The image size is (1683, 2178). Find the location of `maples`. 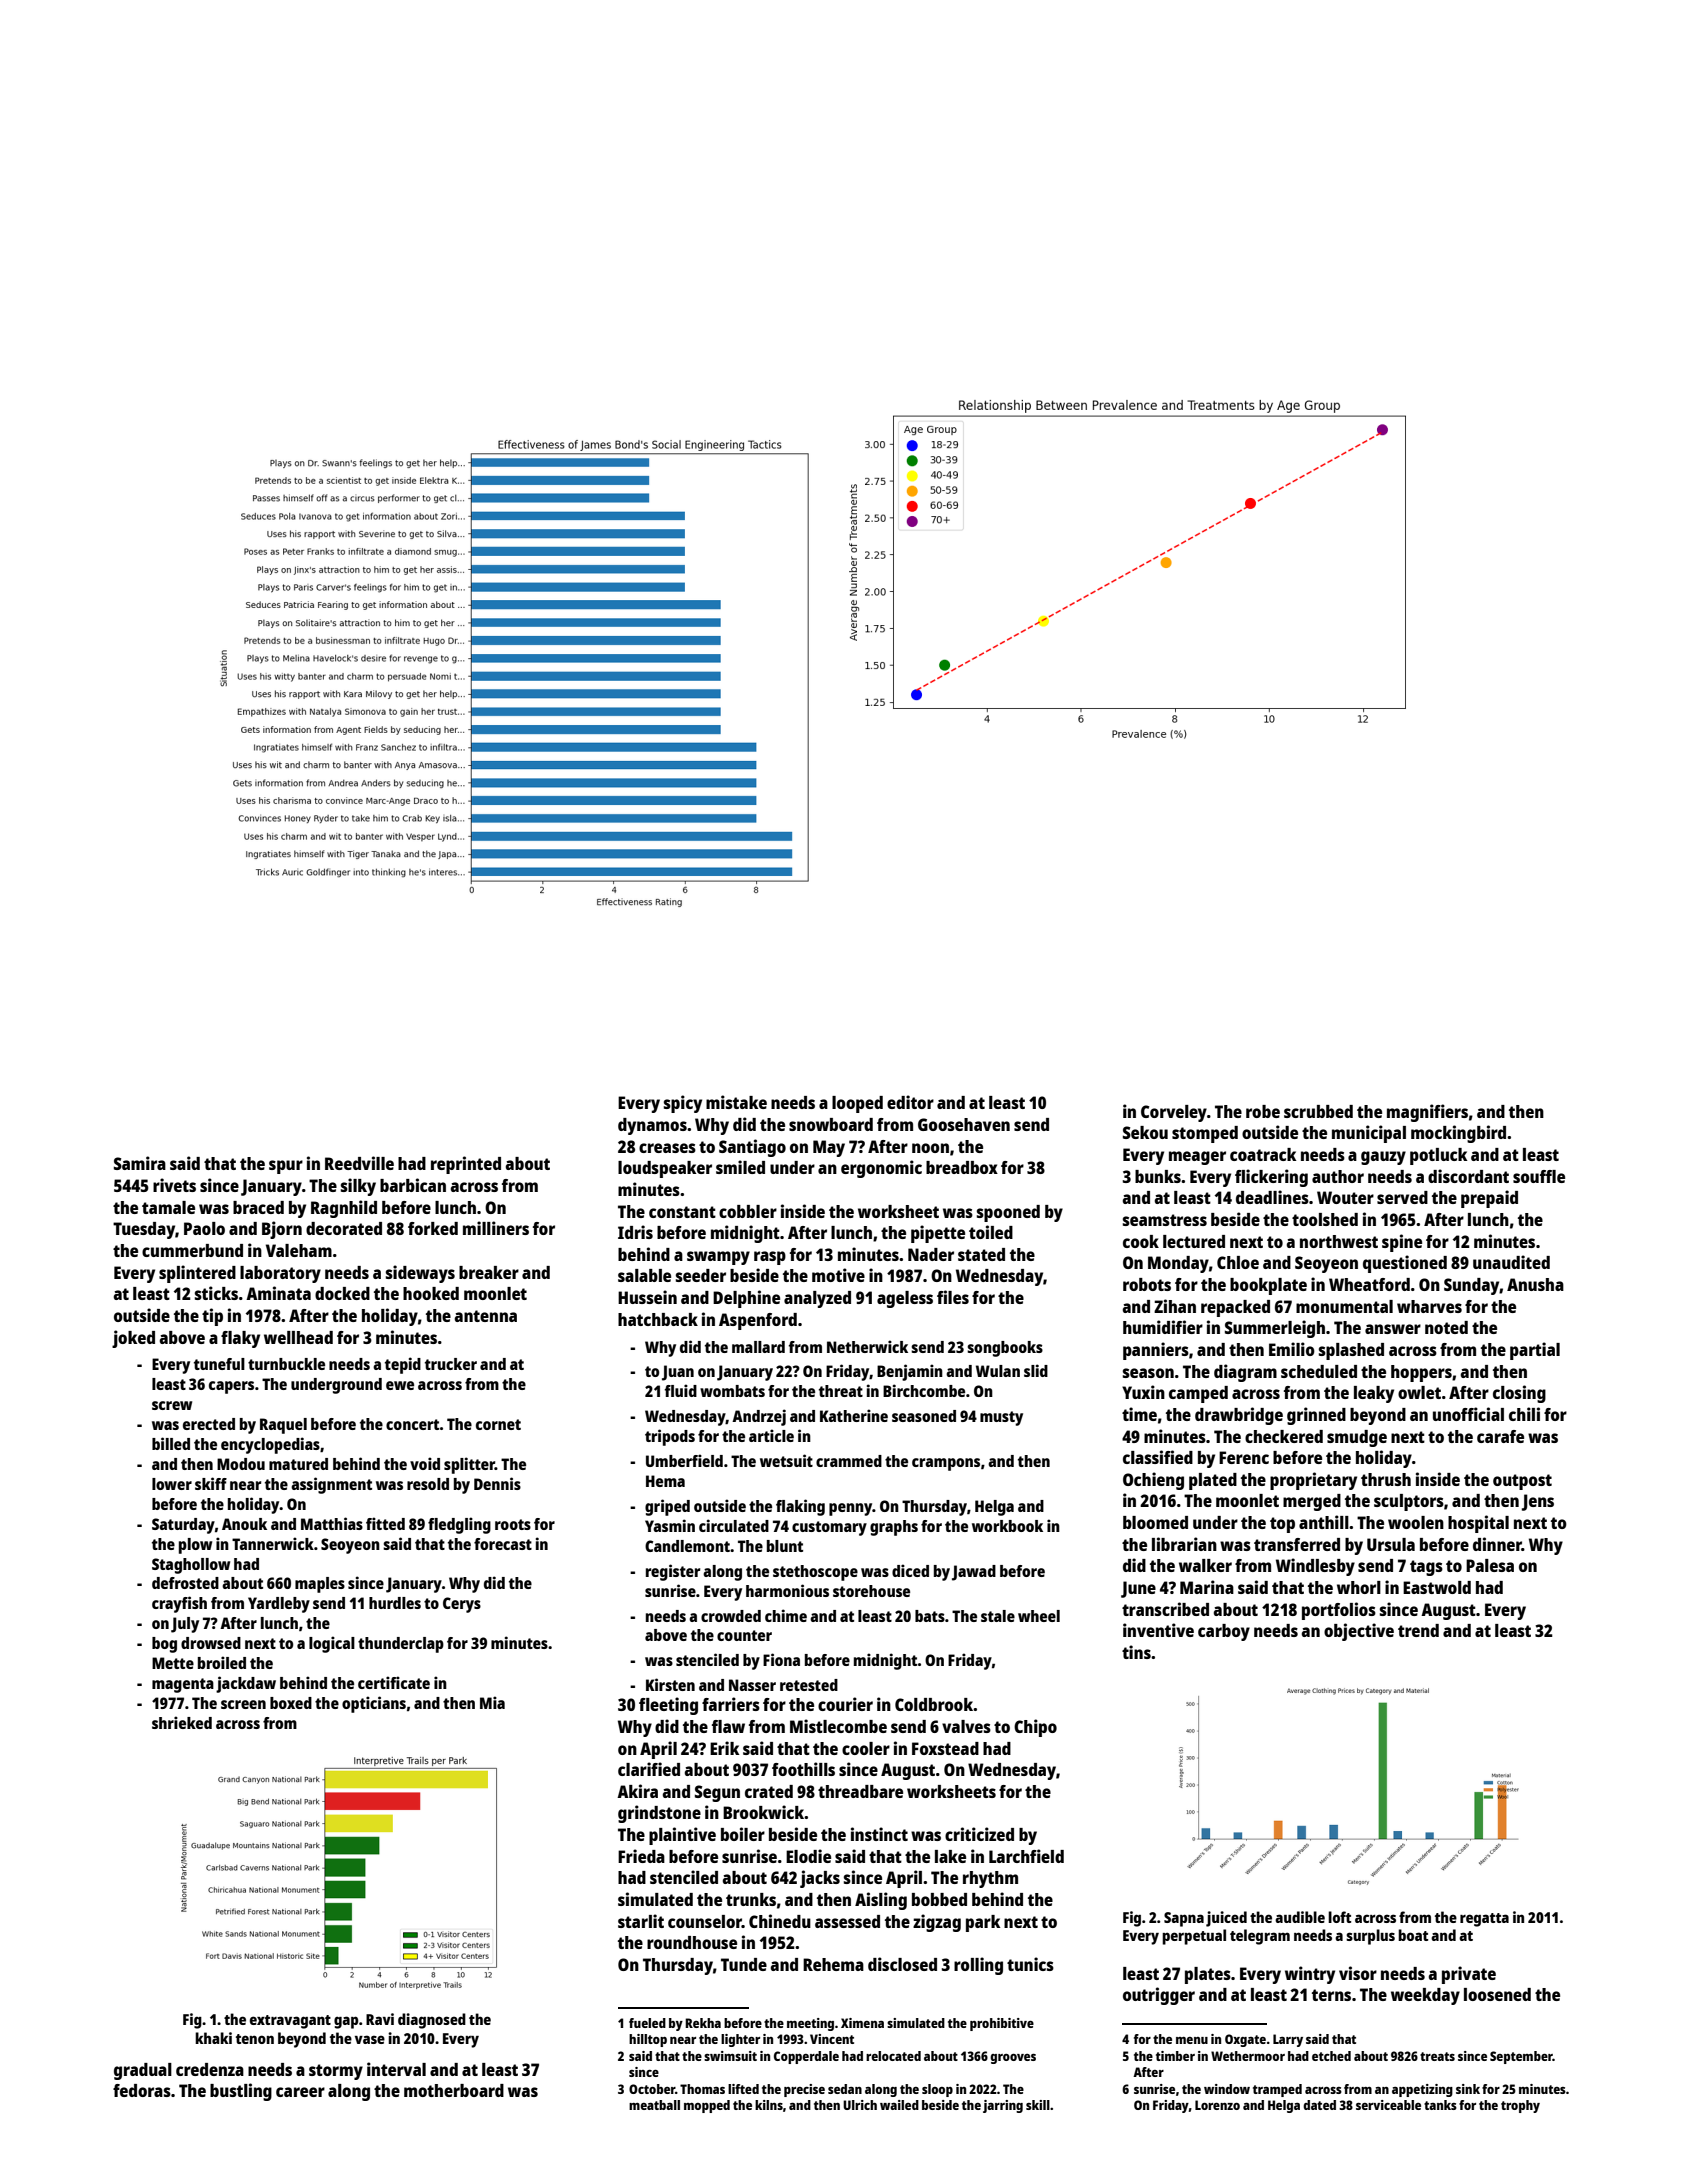

maples is located at coordinates (320, 1585).
